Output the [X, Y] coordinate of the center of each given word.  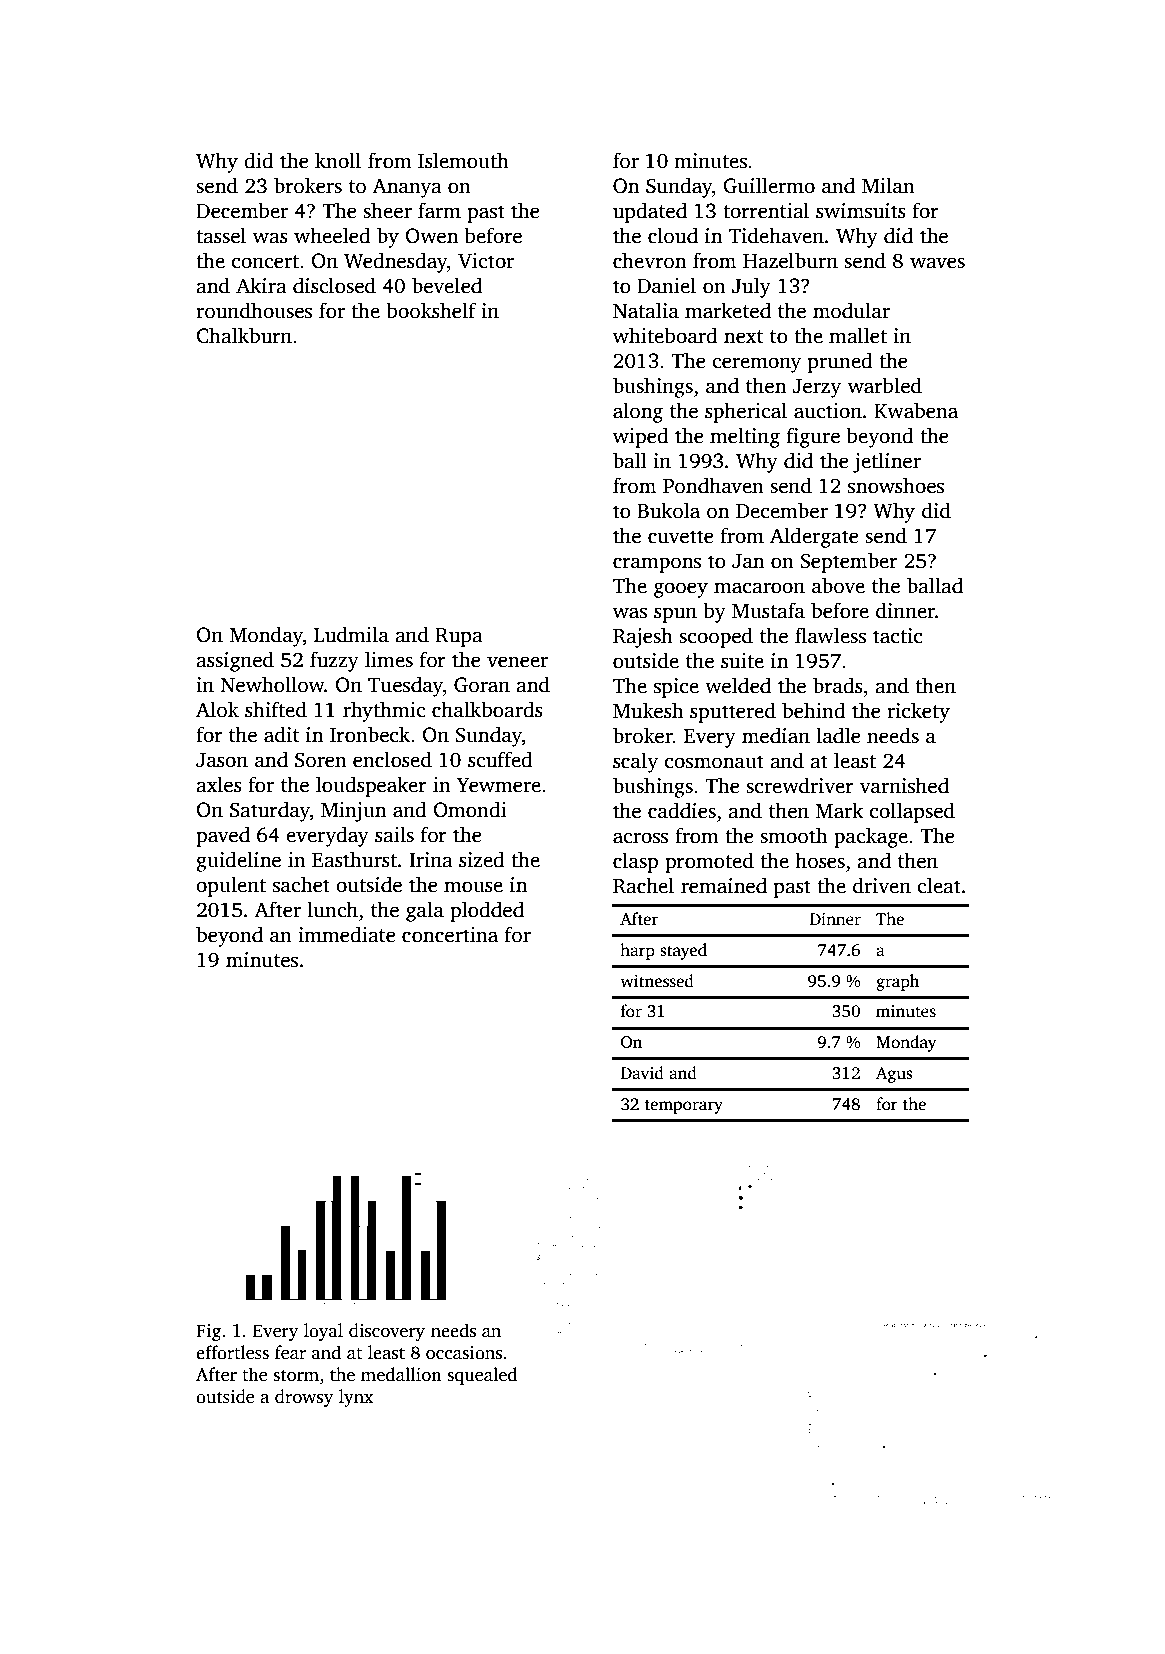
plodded [487, 911]
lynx [356, 1398]
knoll [338, 160]
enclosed [392, 759]
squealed [482, 1376]
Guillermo [769, 185]
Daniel [666, 285]
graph [897, 982]
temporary [684, 1107]
